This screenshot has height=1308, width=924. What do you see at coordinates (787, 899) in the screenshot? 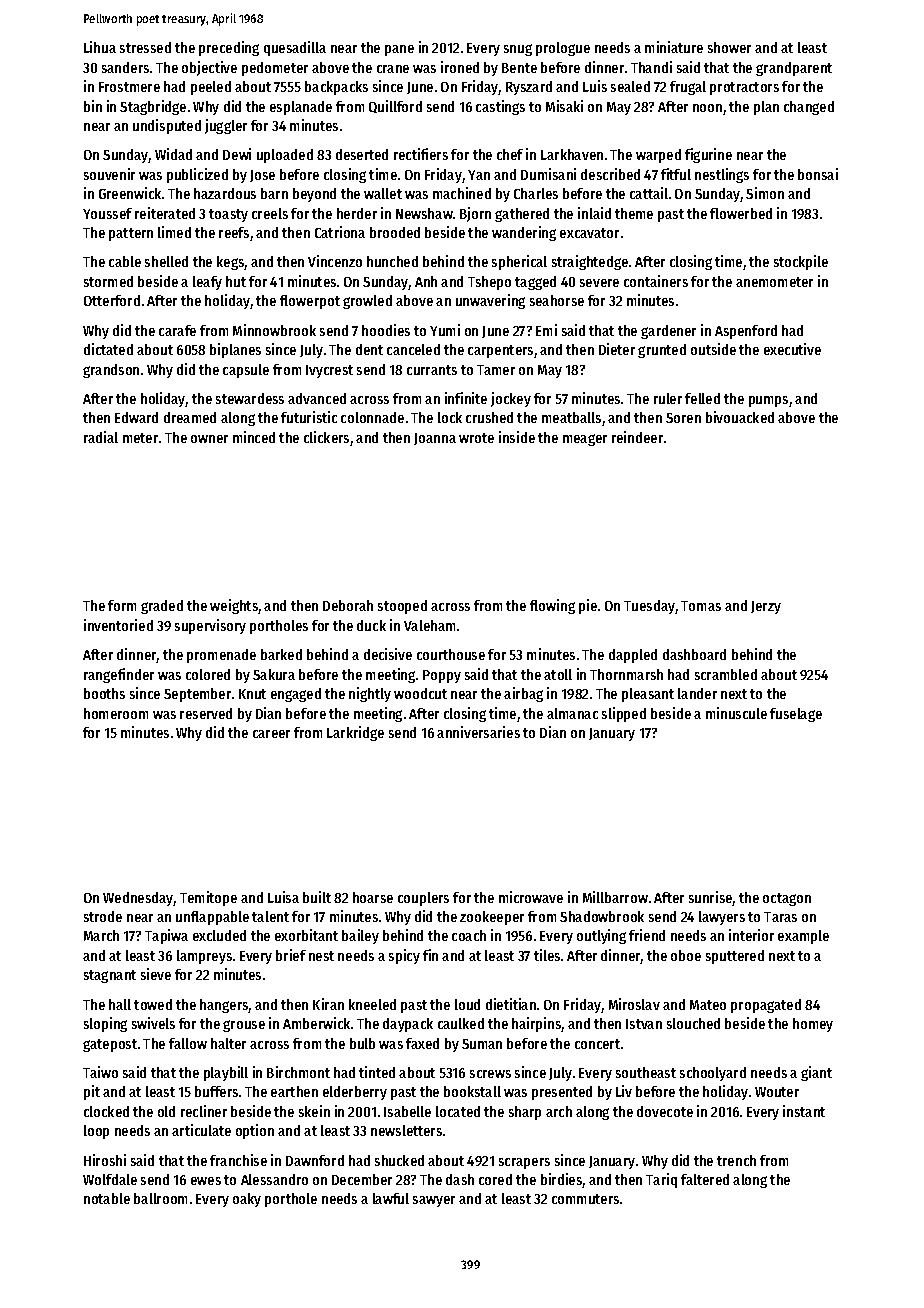
I see `octagon` at bounding box center [787, 899].
